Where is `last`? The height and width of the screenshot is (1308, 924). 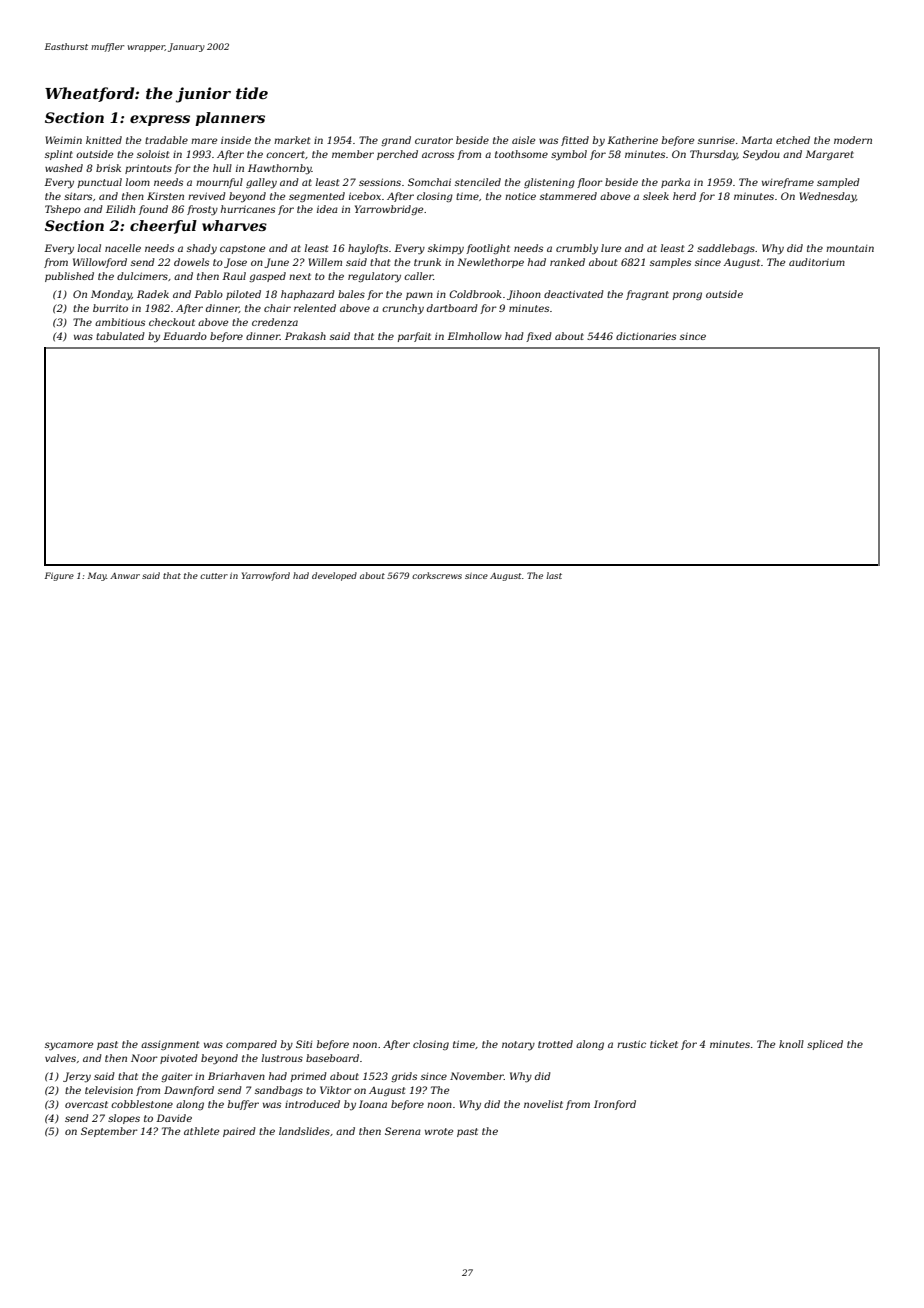 last is located at coordinates (554, 575).
